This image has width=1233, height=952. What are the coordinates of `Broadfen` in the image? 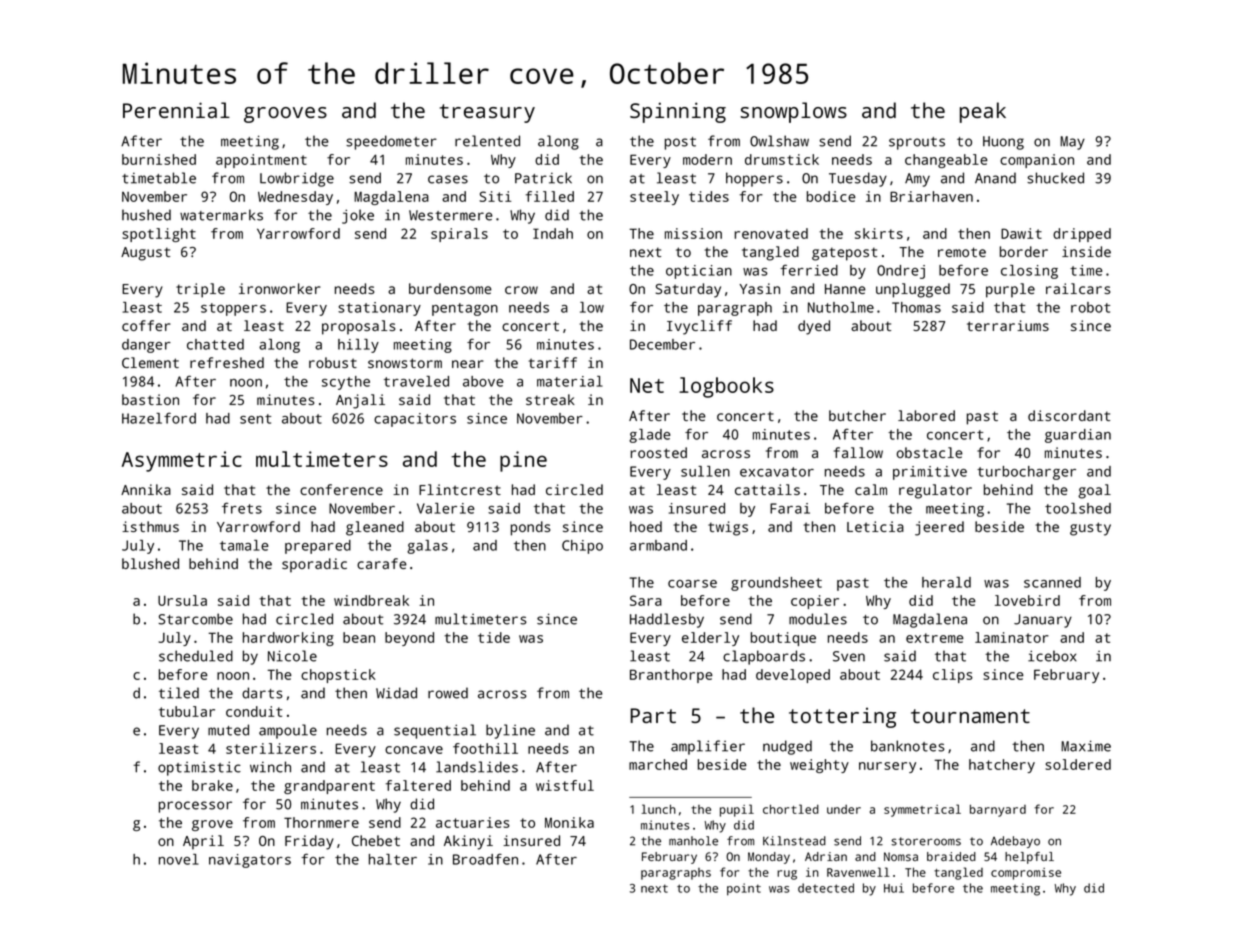 It's located at (485, 859).
